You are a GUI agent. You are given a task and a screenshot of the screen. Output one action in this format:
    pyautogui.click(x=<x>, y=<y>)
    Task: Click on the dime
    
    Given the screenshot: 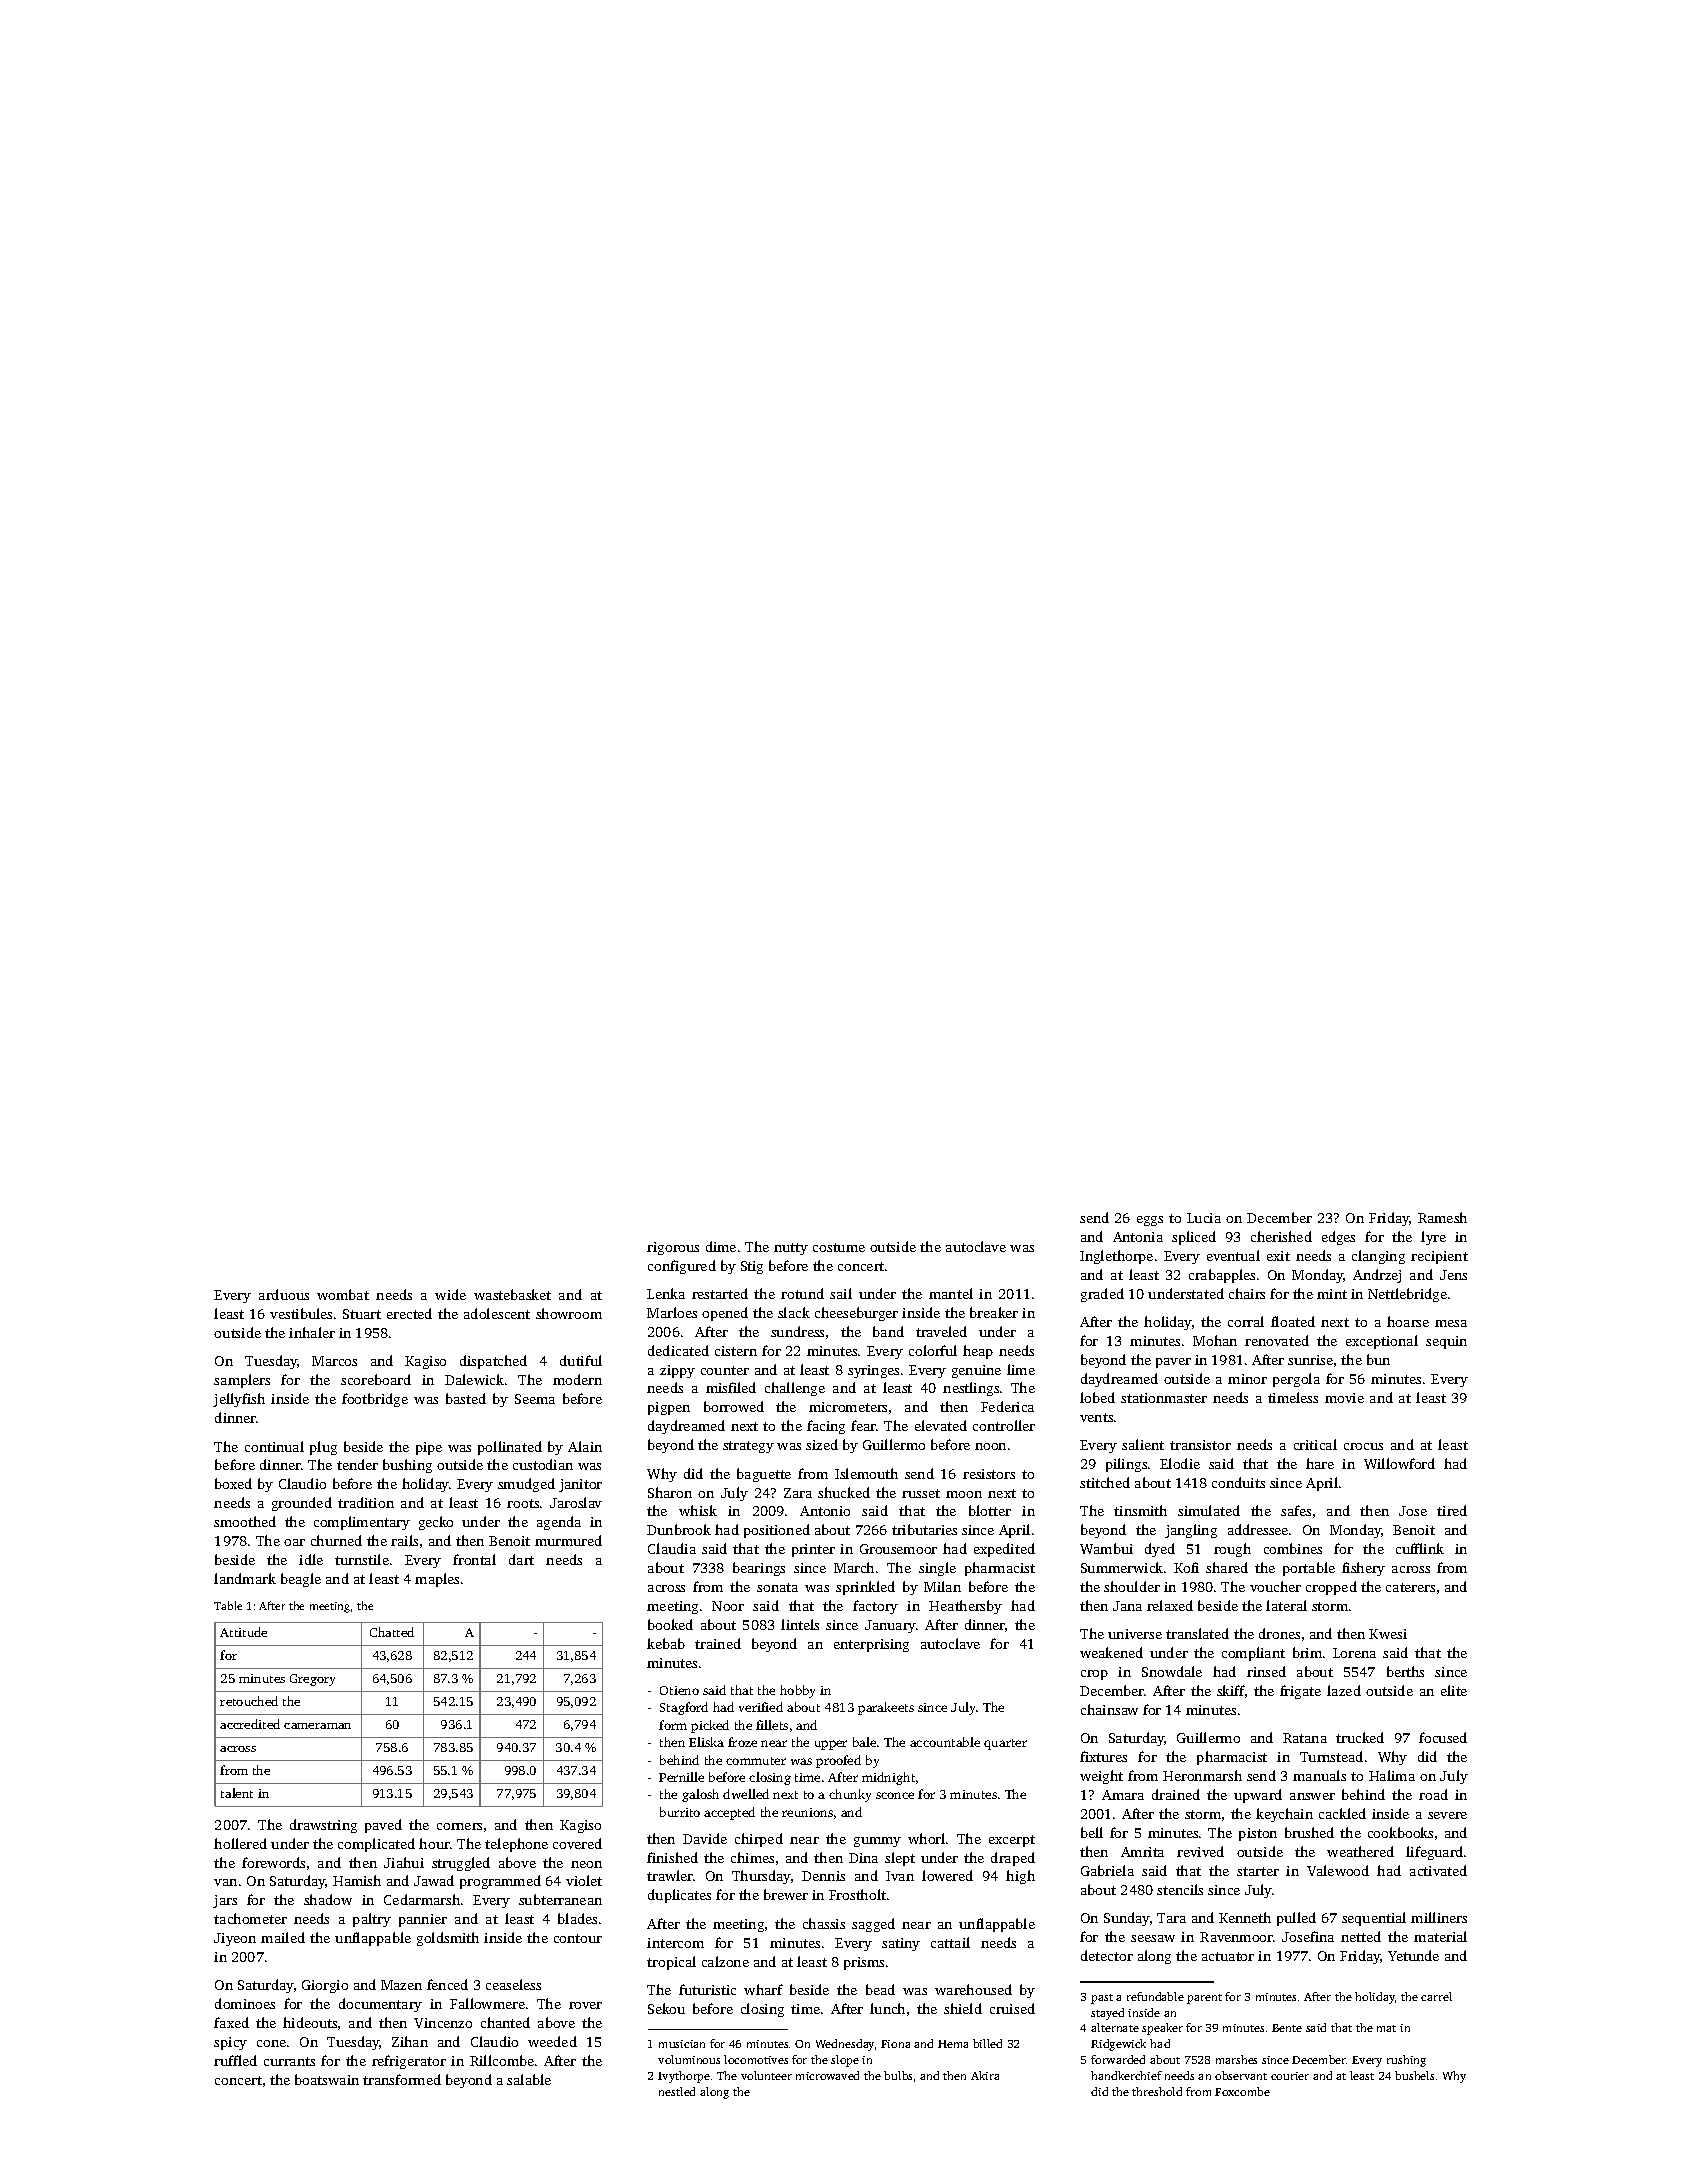 What is the action you would take?
    pyautogui.click(x=721, y=1246)
